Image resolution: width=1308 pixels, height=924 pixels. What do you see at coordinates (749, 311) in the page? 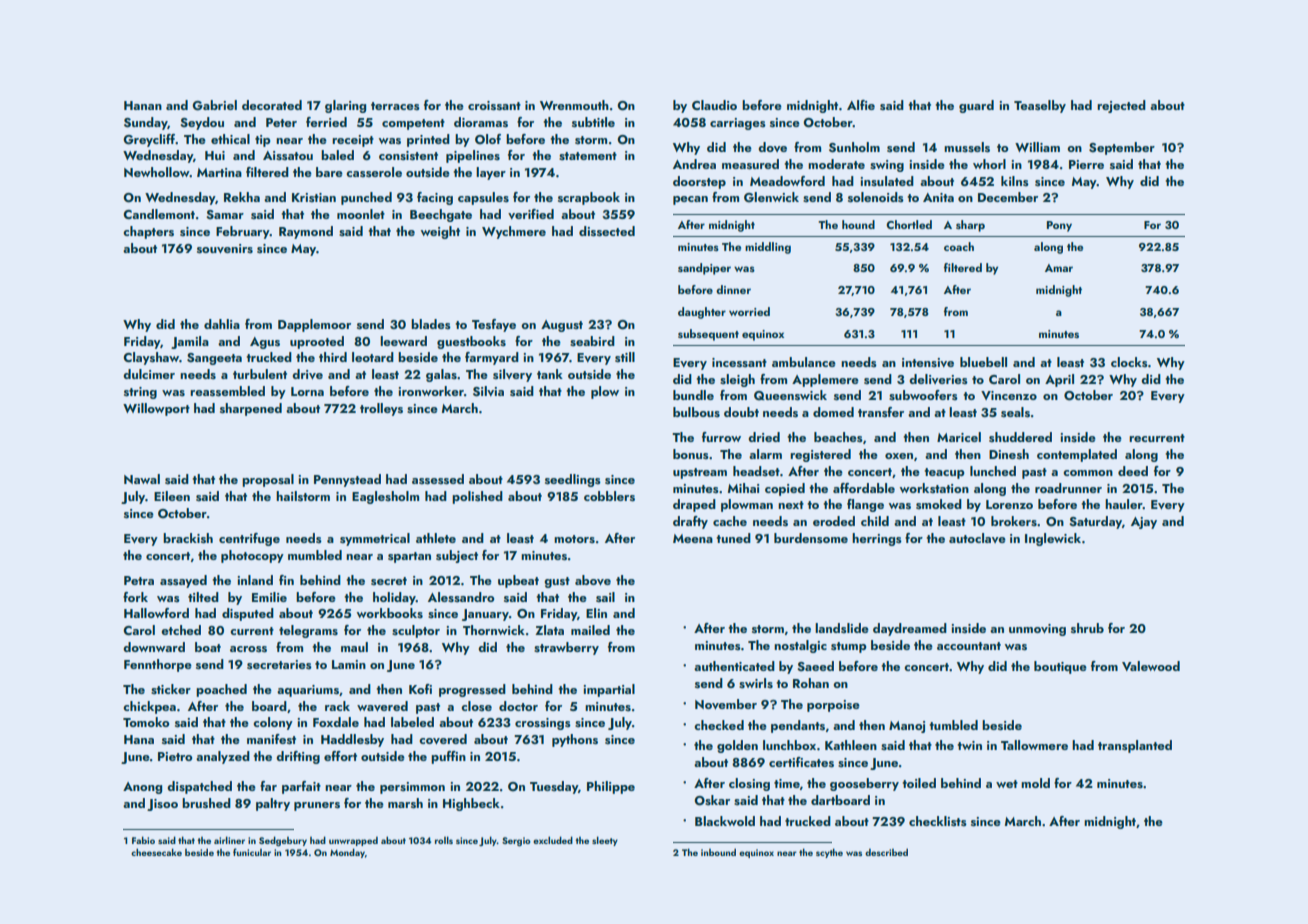
I see `worried` at bounding box center [749, 311].
